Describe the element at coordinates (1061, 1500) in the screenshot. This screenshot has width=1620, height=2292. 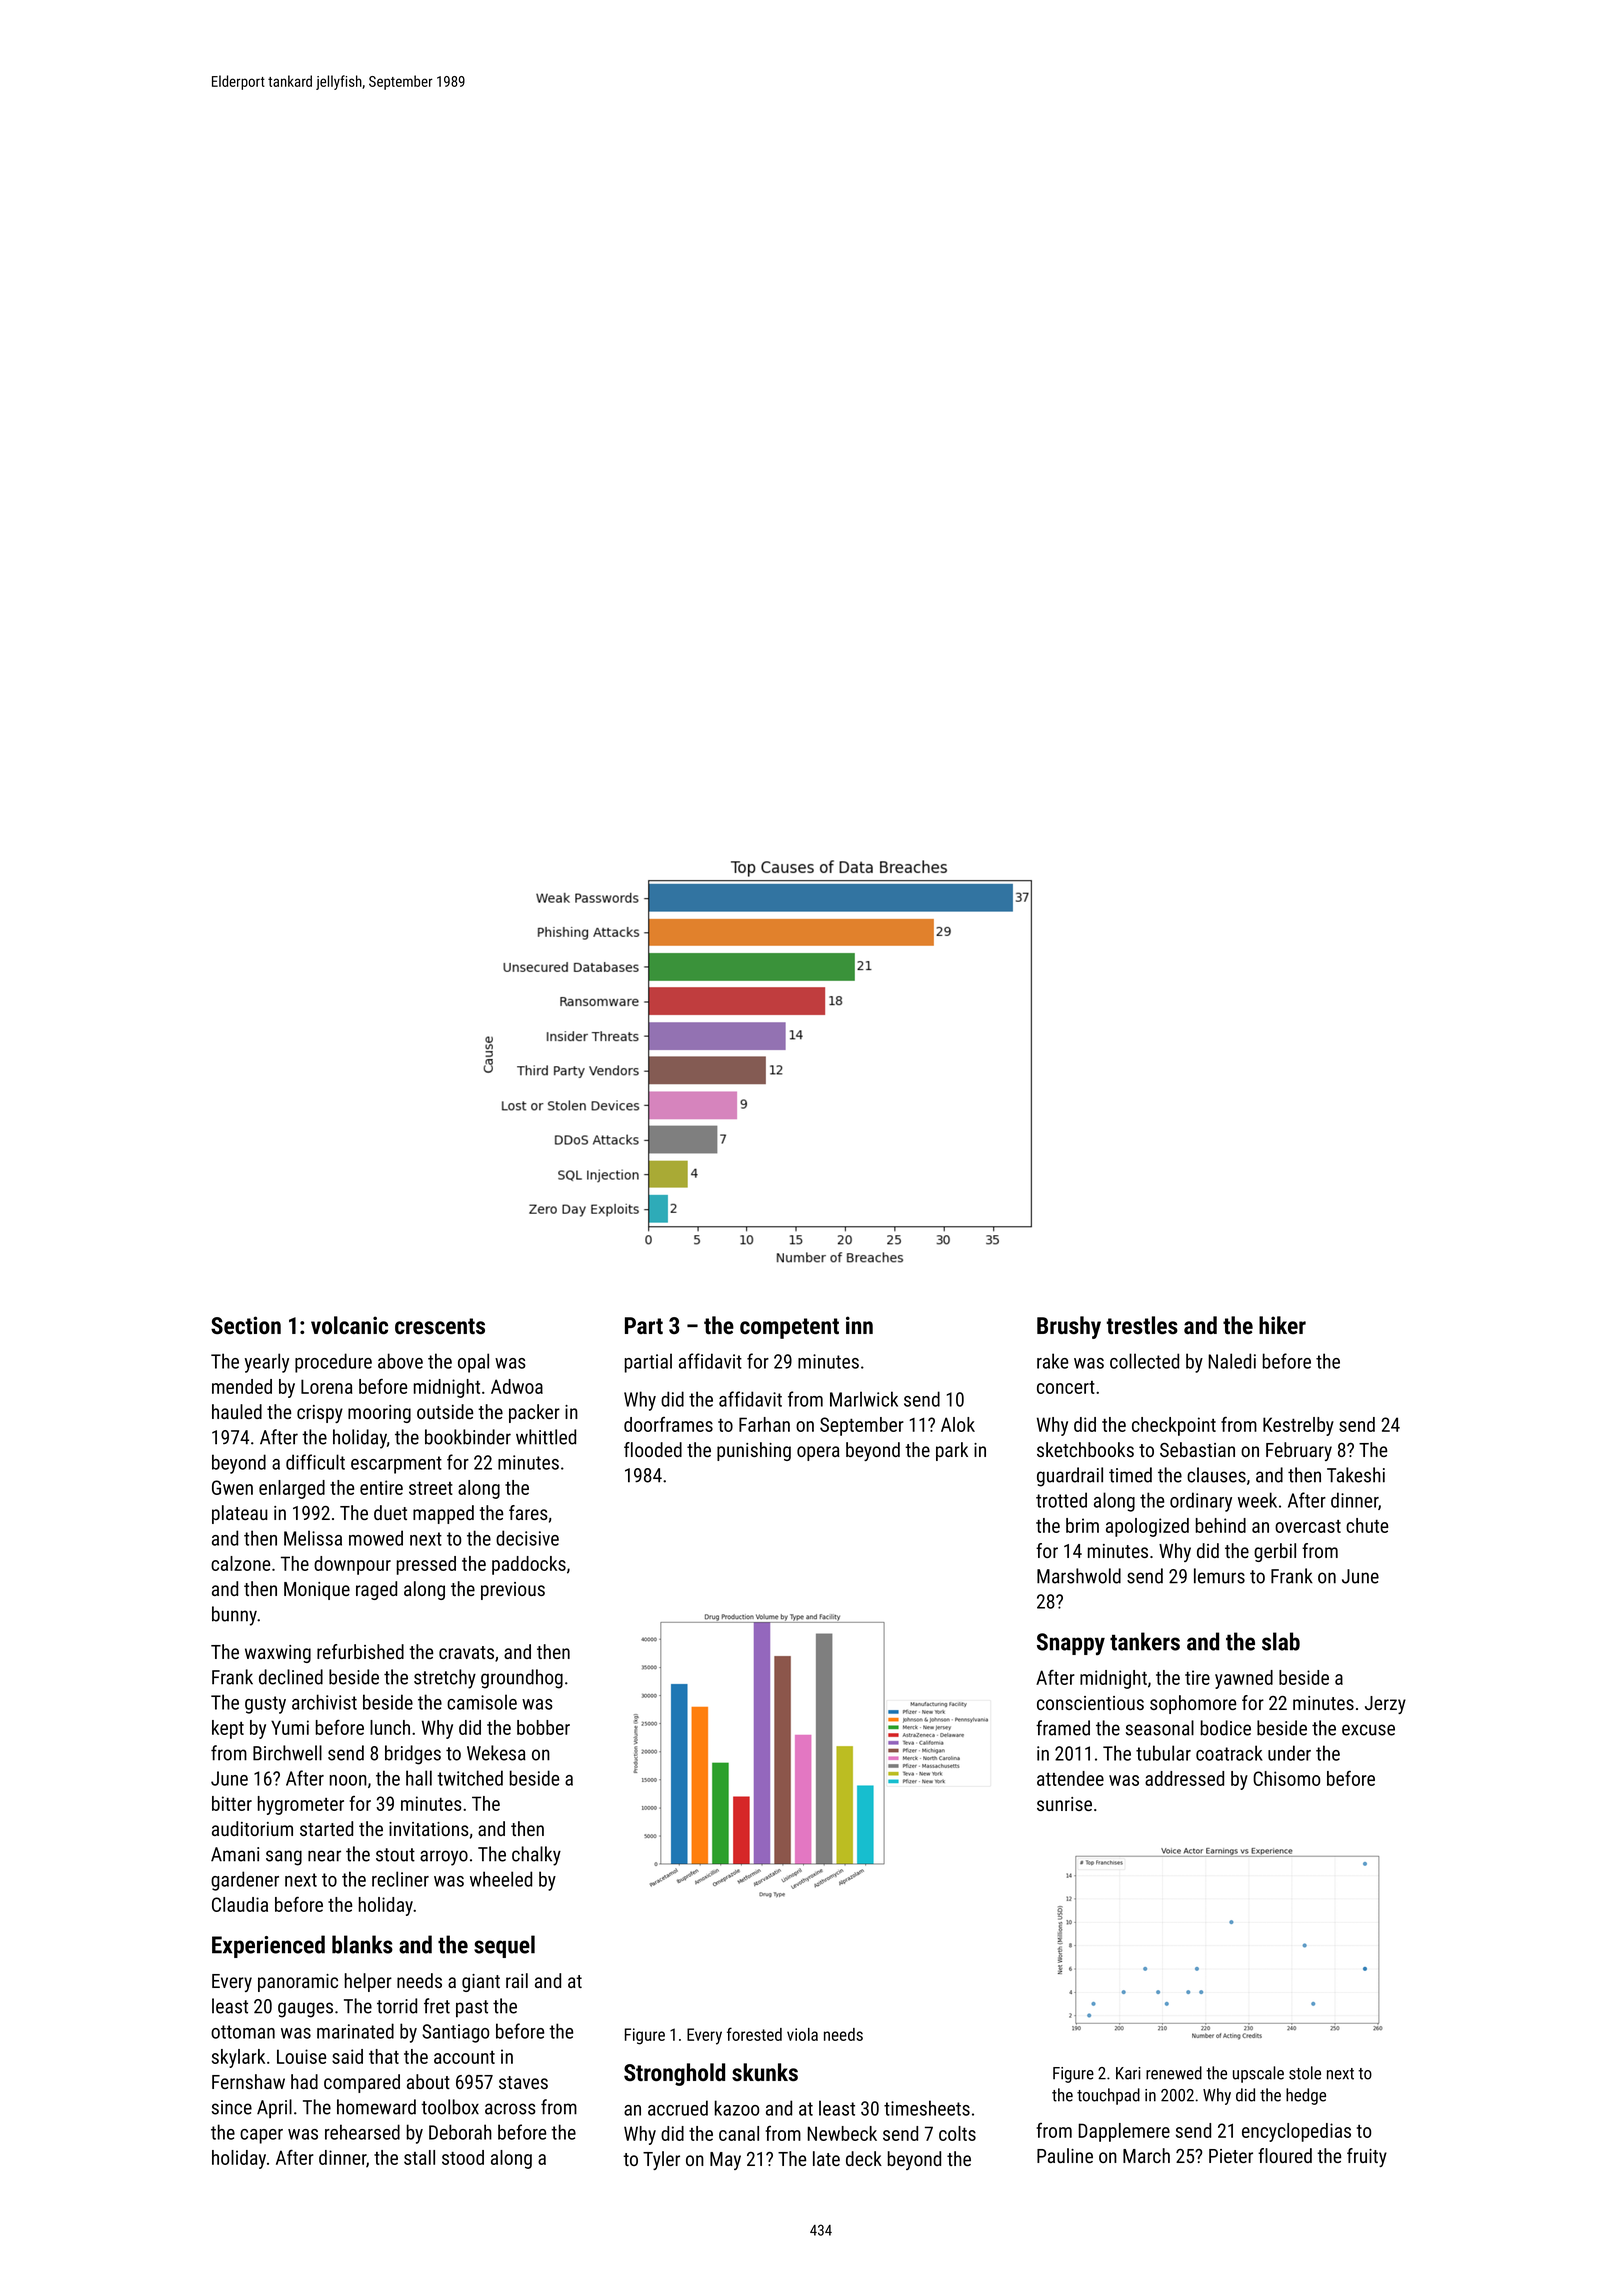
I see `trotted` at that location.
